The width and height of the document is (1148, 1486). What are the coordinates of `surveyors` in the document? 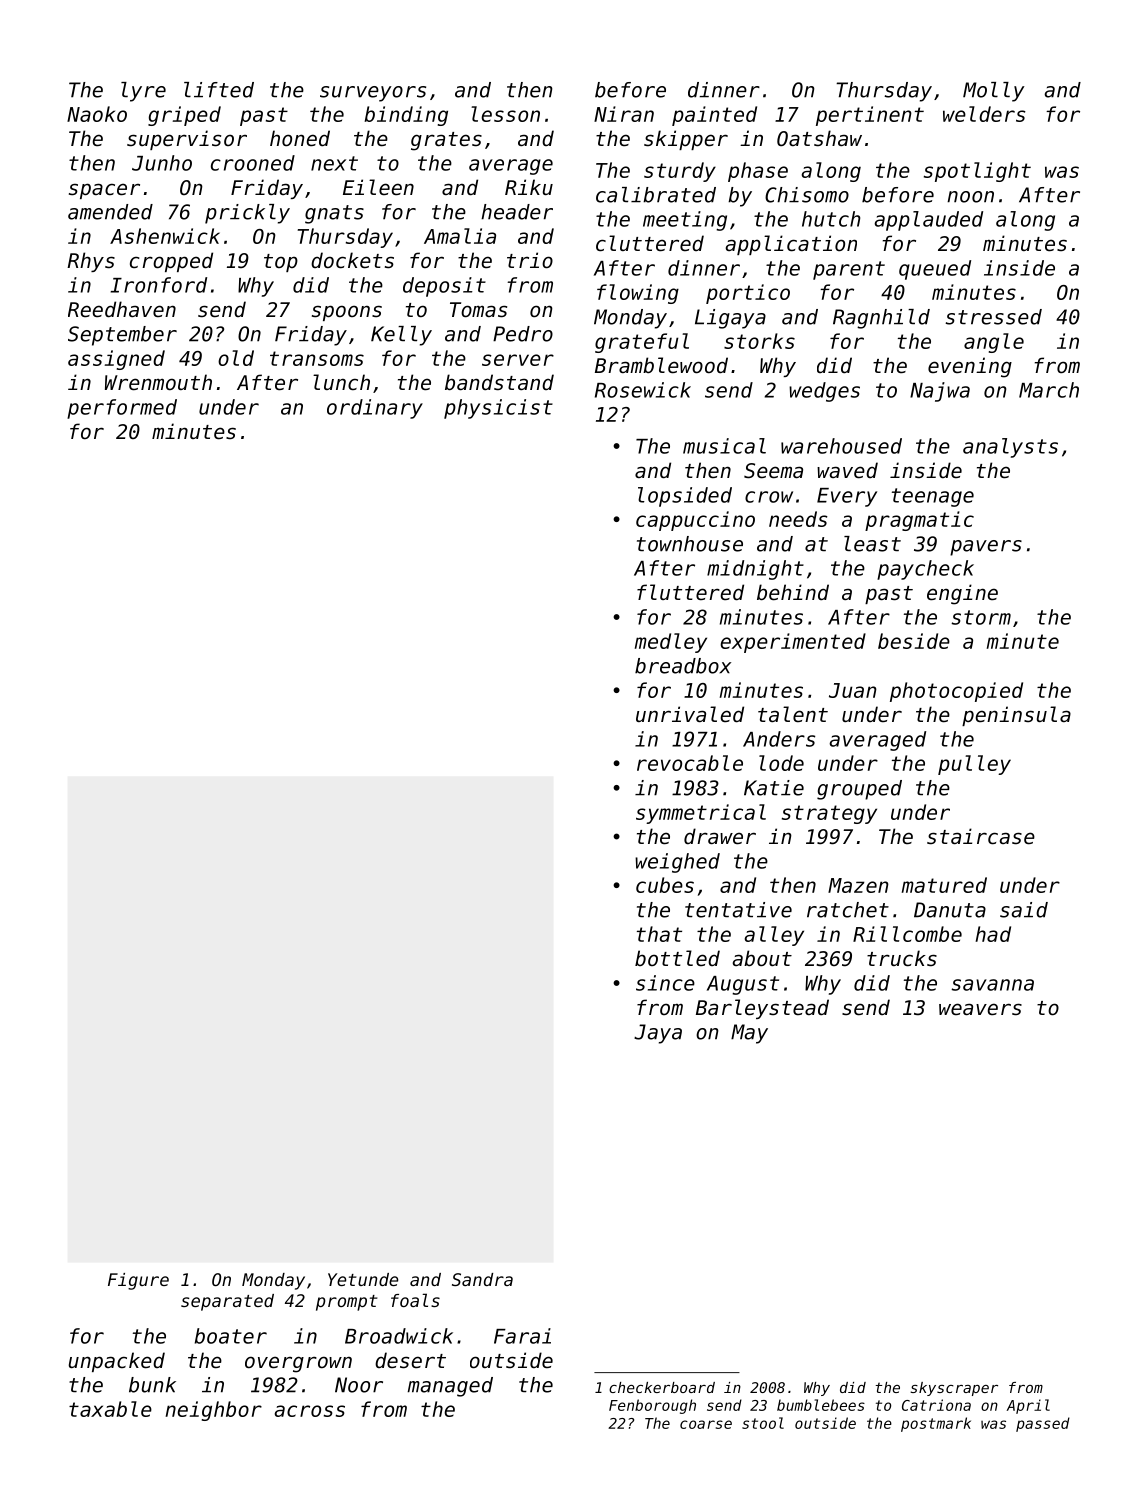 It's located at (373, 94).
